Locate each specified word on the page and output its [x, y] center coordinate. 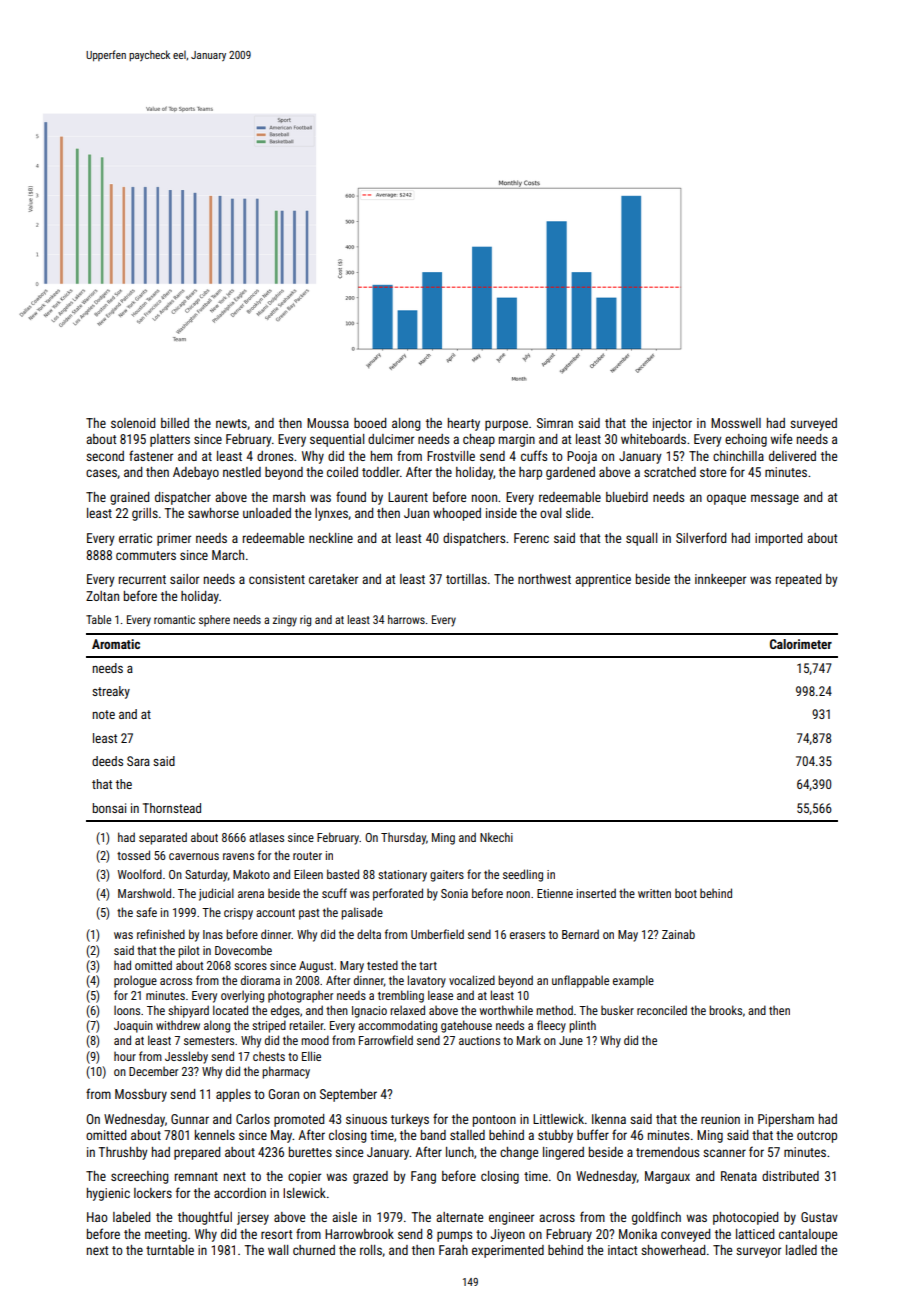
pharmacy [286, 1072]
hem [381, 456]
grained [129, 498]
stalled [467, 1135]
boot [686, 893]
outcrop [817, 1137]
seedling [523, 875]
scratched [670, 472]
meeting [166, 1235]
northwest [544, 579]
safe [146, 912]
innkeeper [720, 580]
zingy [285, 621]
